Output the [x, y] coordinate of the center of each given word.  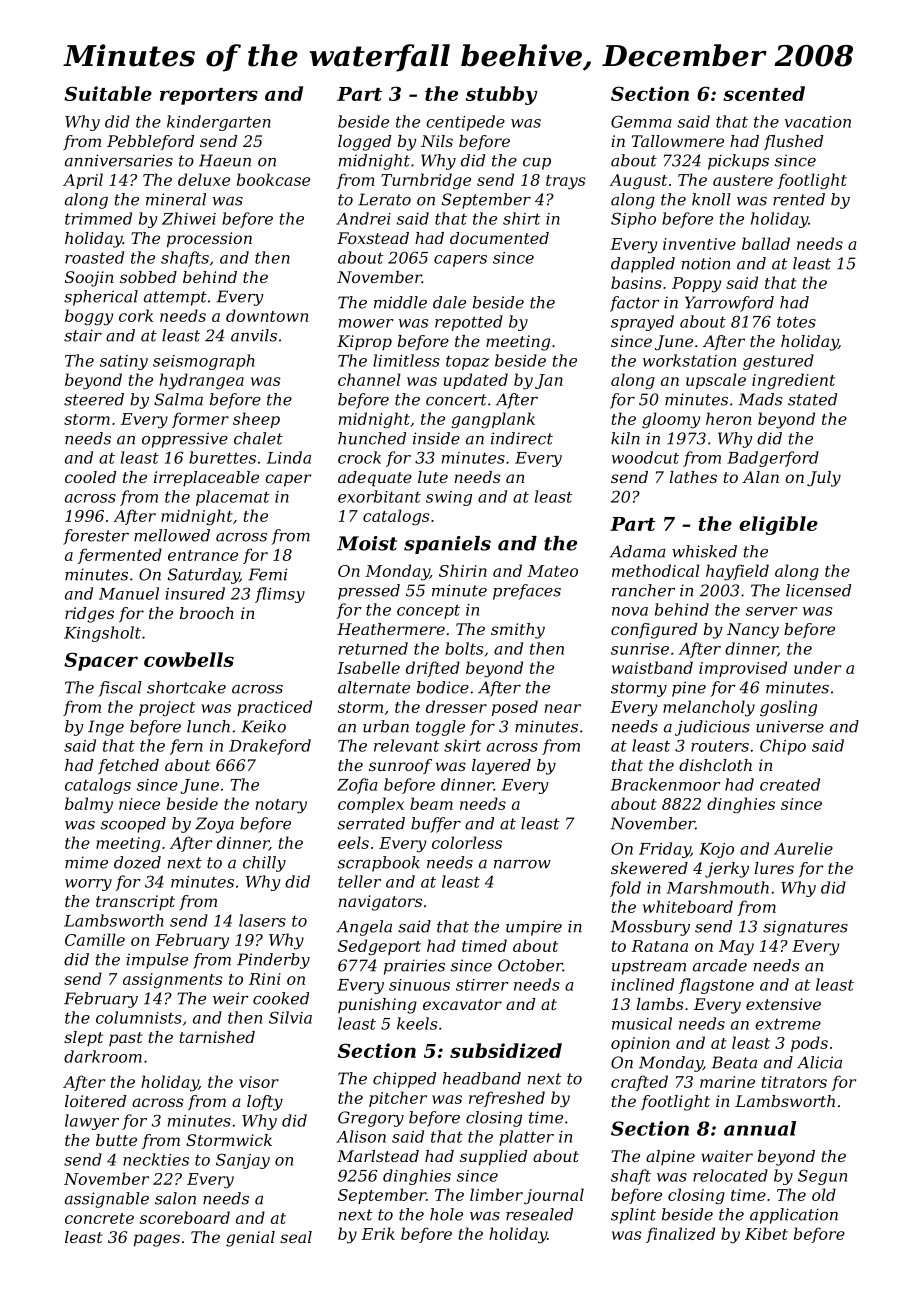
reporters [209, 96]
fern [186, 747]
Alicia [819, 1062]
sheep [256, 420]
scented [764, 93]
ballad [766, 243]
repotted [469, 323]
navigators [380, 903]
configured [654, 631]
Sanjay [243, 1161]
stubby [501, 95]
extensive [783, 1004]
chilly [264, 864]
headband [482, 1078]
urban [386, 726]
